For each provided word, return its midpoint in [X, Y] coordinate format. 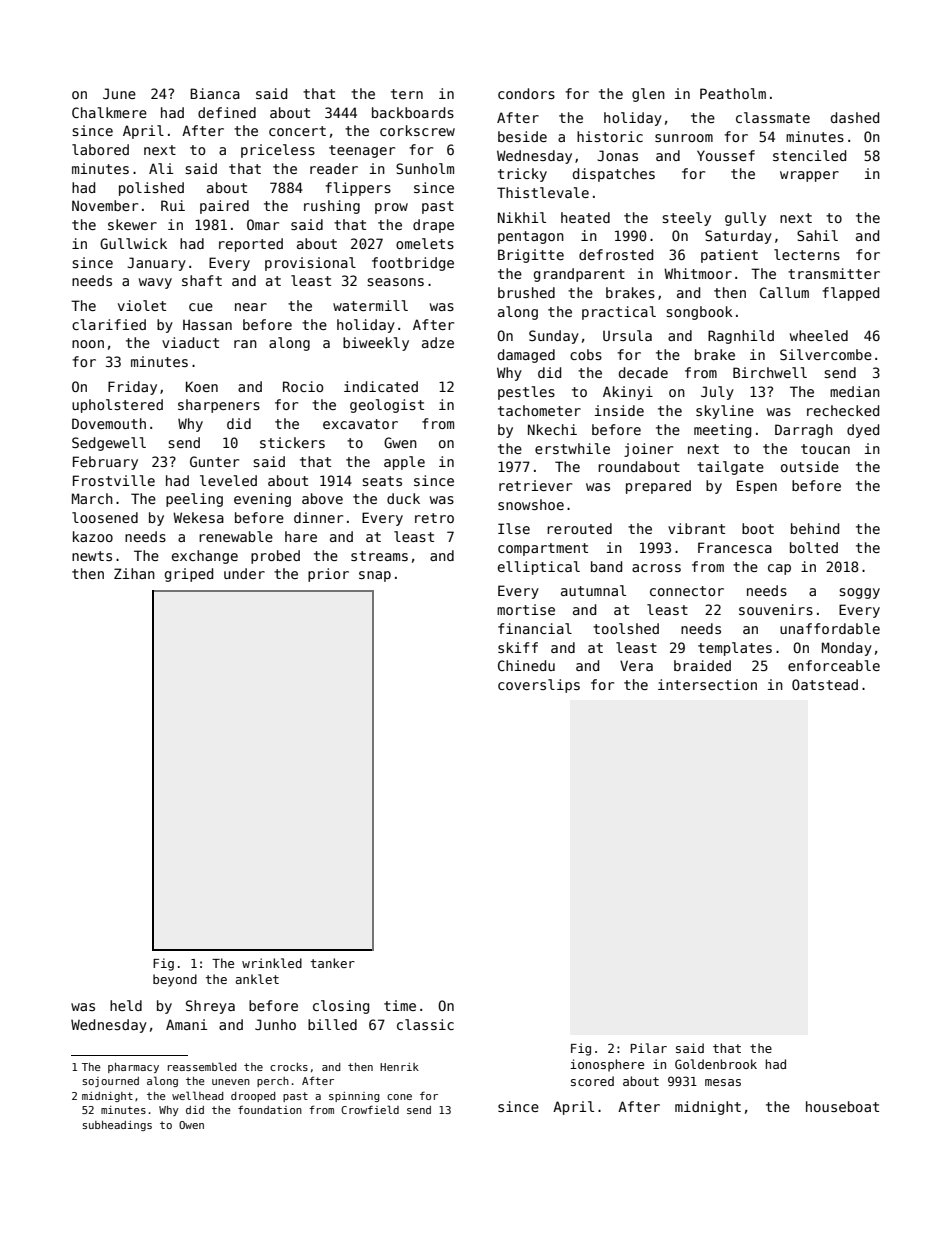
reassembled [202, 1066]
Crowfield [370, 1109]
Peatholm [733, 93]
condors [526, 93]
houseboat [842, 1106]
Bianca [215, 93]
